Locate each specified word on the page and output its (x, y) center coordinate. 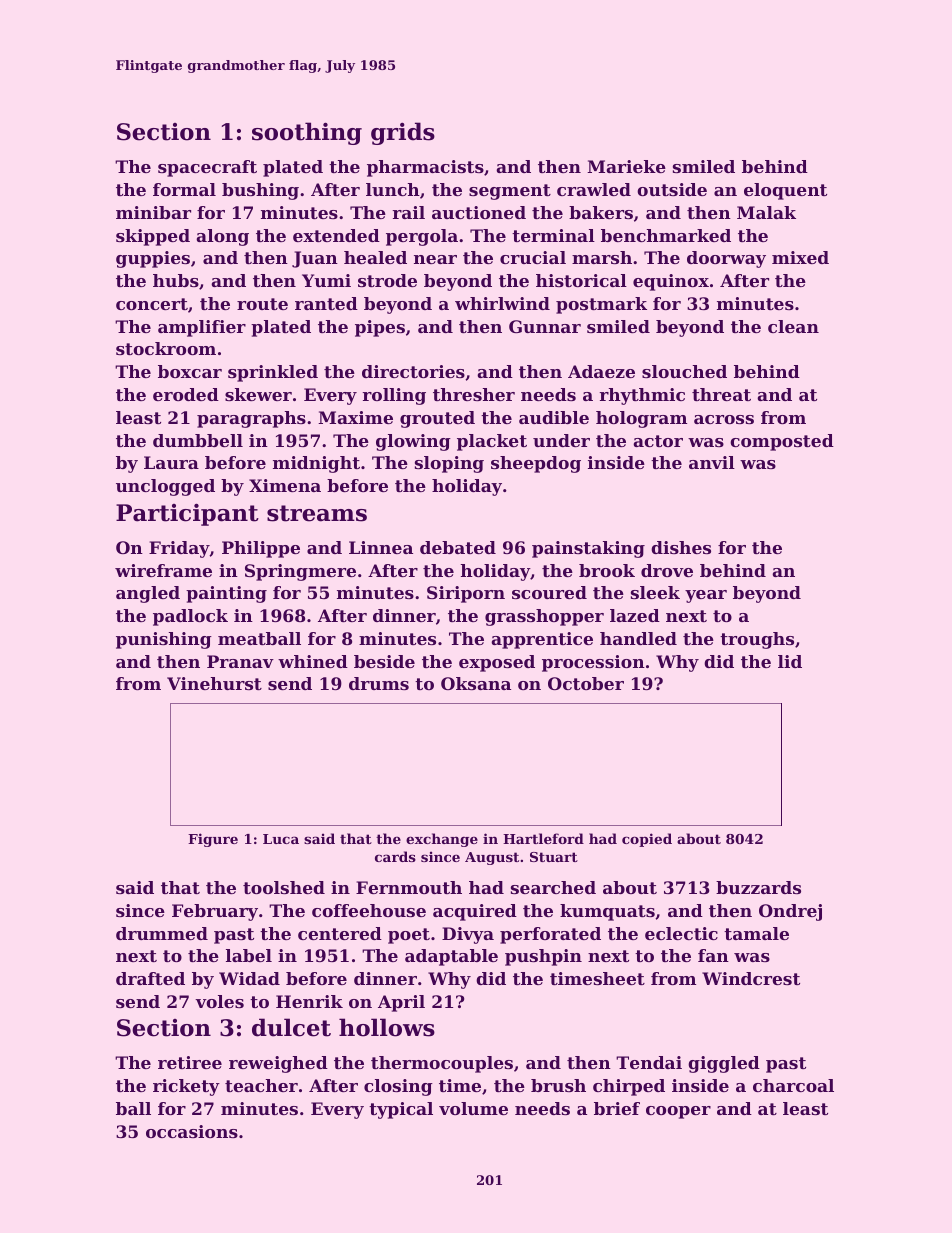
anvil (712, 462)
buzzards (758, 887)
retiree (190, 1062)
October (586, 683)
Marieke (626, 166)
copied (647, 840)
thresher (474, 394)
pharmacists (425, 168)
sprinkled (273, 373)
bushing (260, 191)
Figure (213, 840)
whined (313, 661)
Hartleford (543, 838)
